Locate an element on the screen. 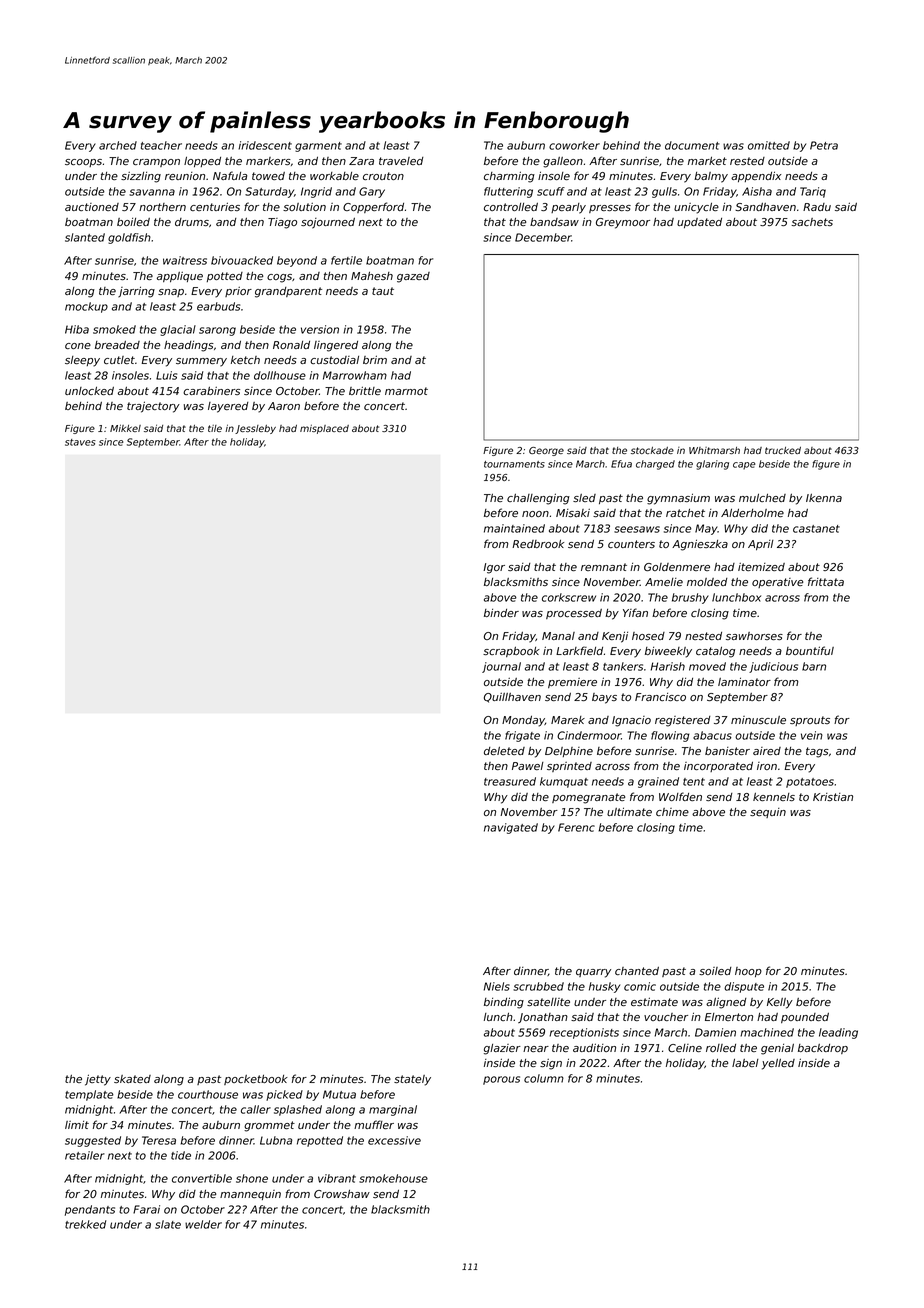 The height and width of the screenshot is (1308, 924). fluttering is located at coordinates (508, 192).
